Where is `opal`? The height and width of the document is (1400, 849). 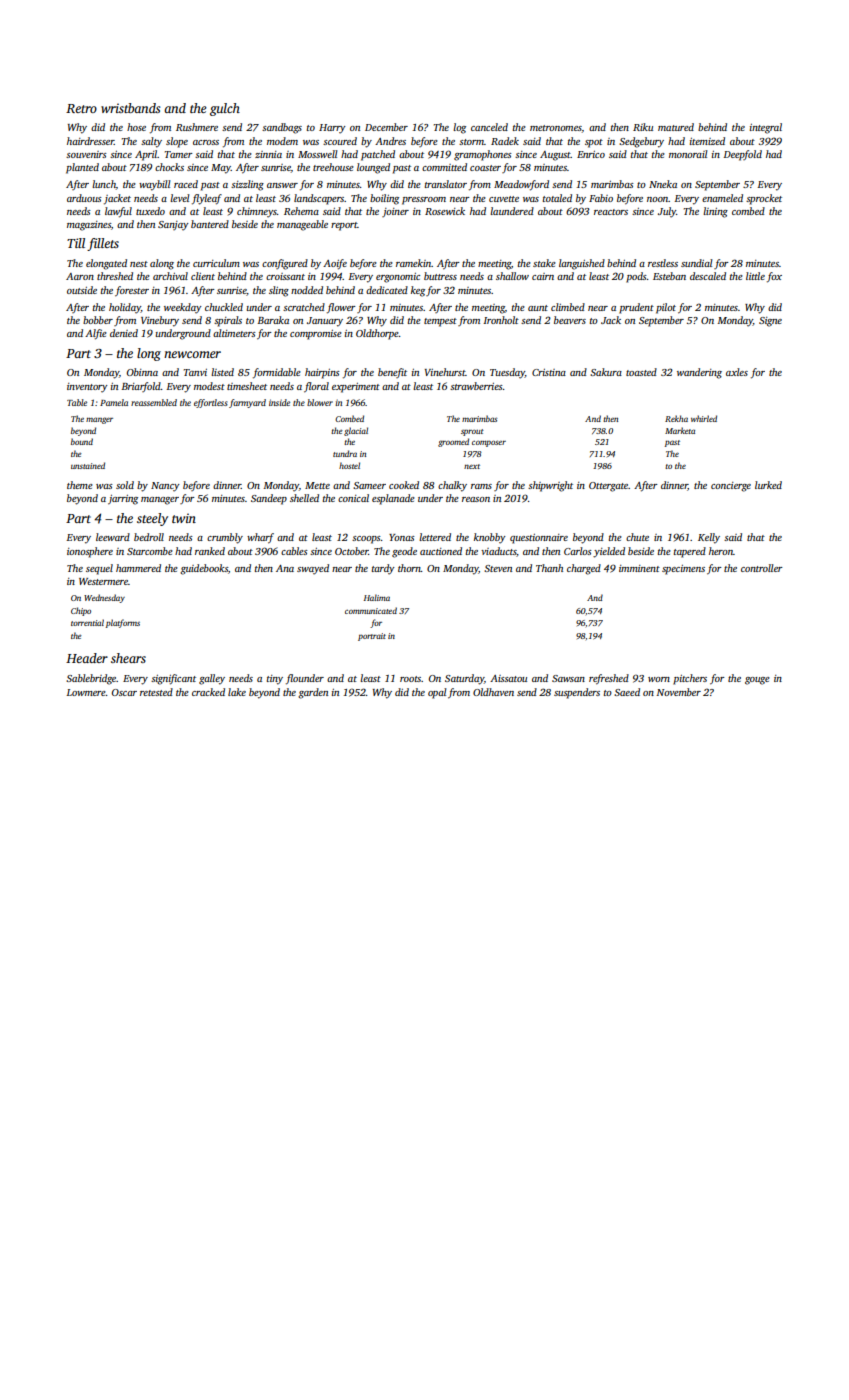
opal is located at coordinates (437, 693).
